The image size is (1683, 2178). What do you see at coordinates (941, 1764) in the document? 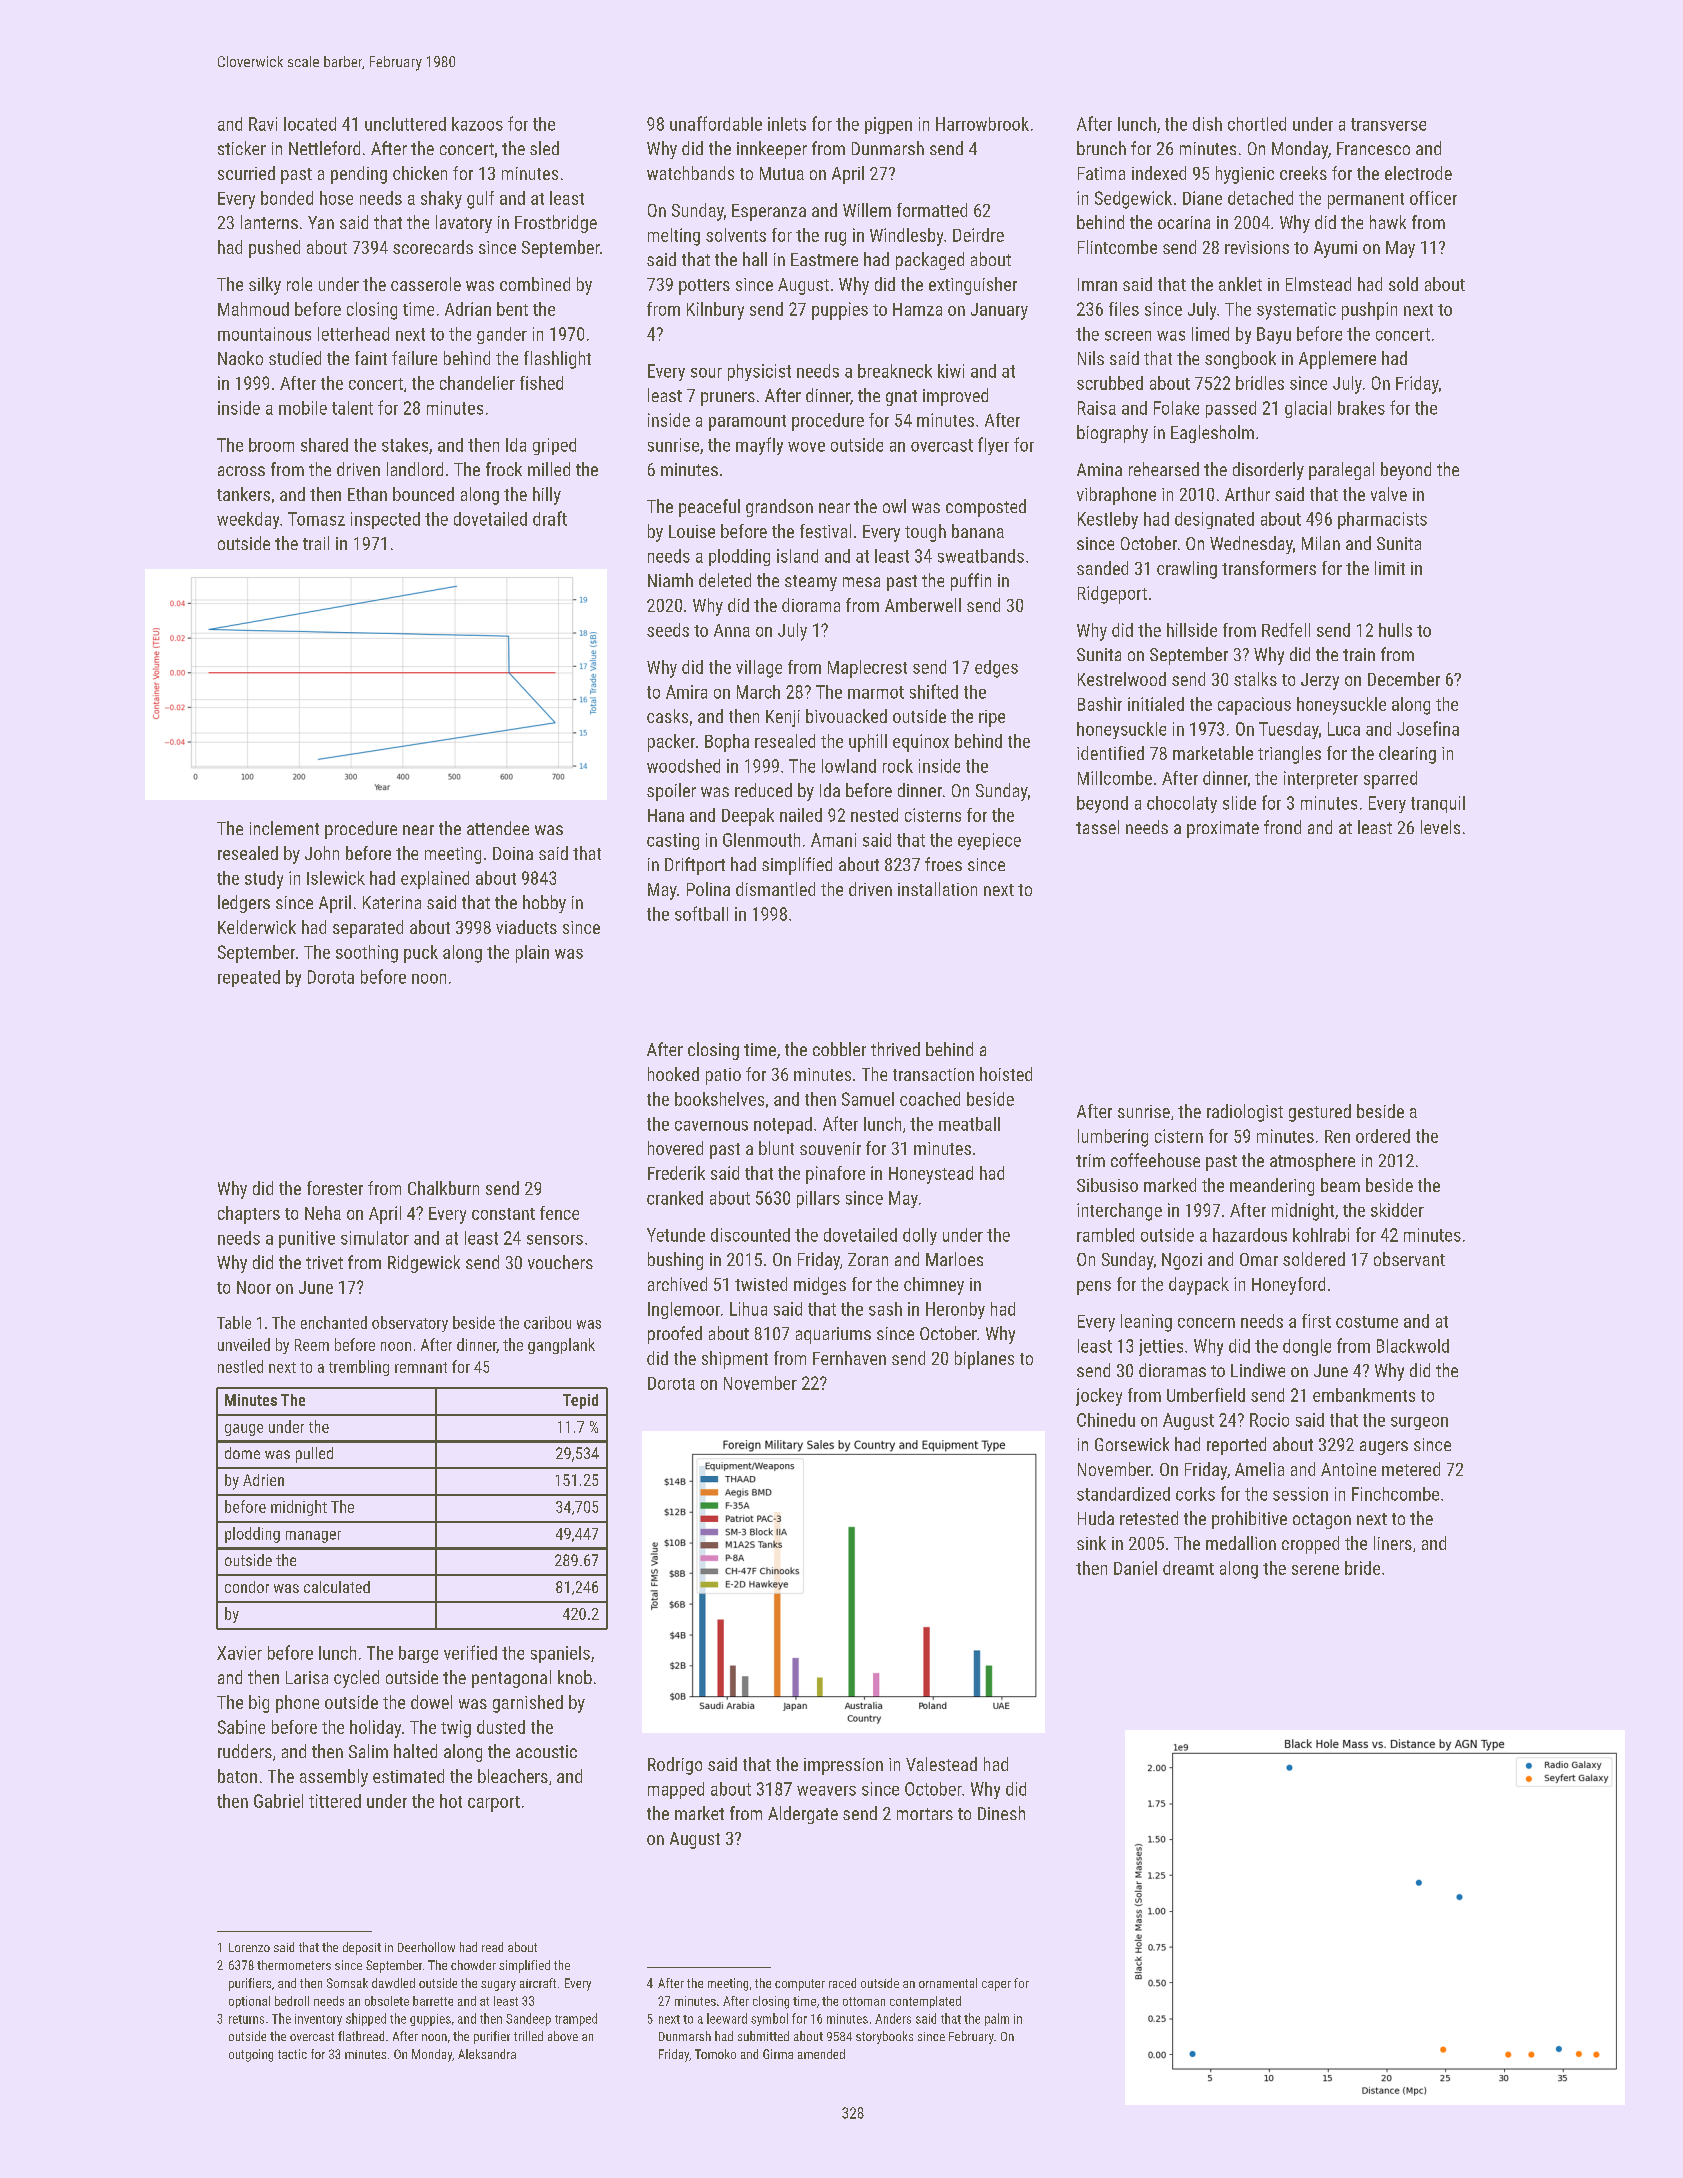
I see `Valestead` at bounding box center [941, 1764].
